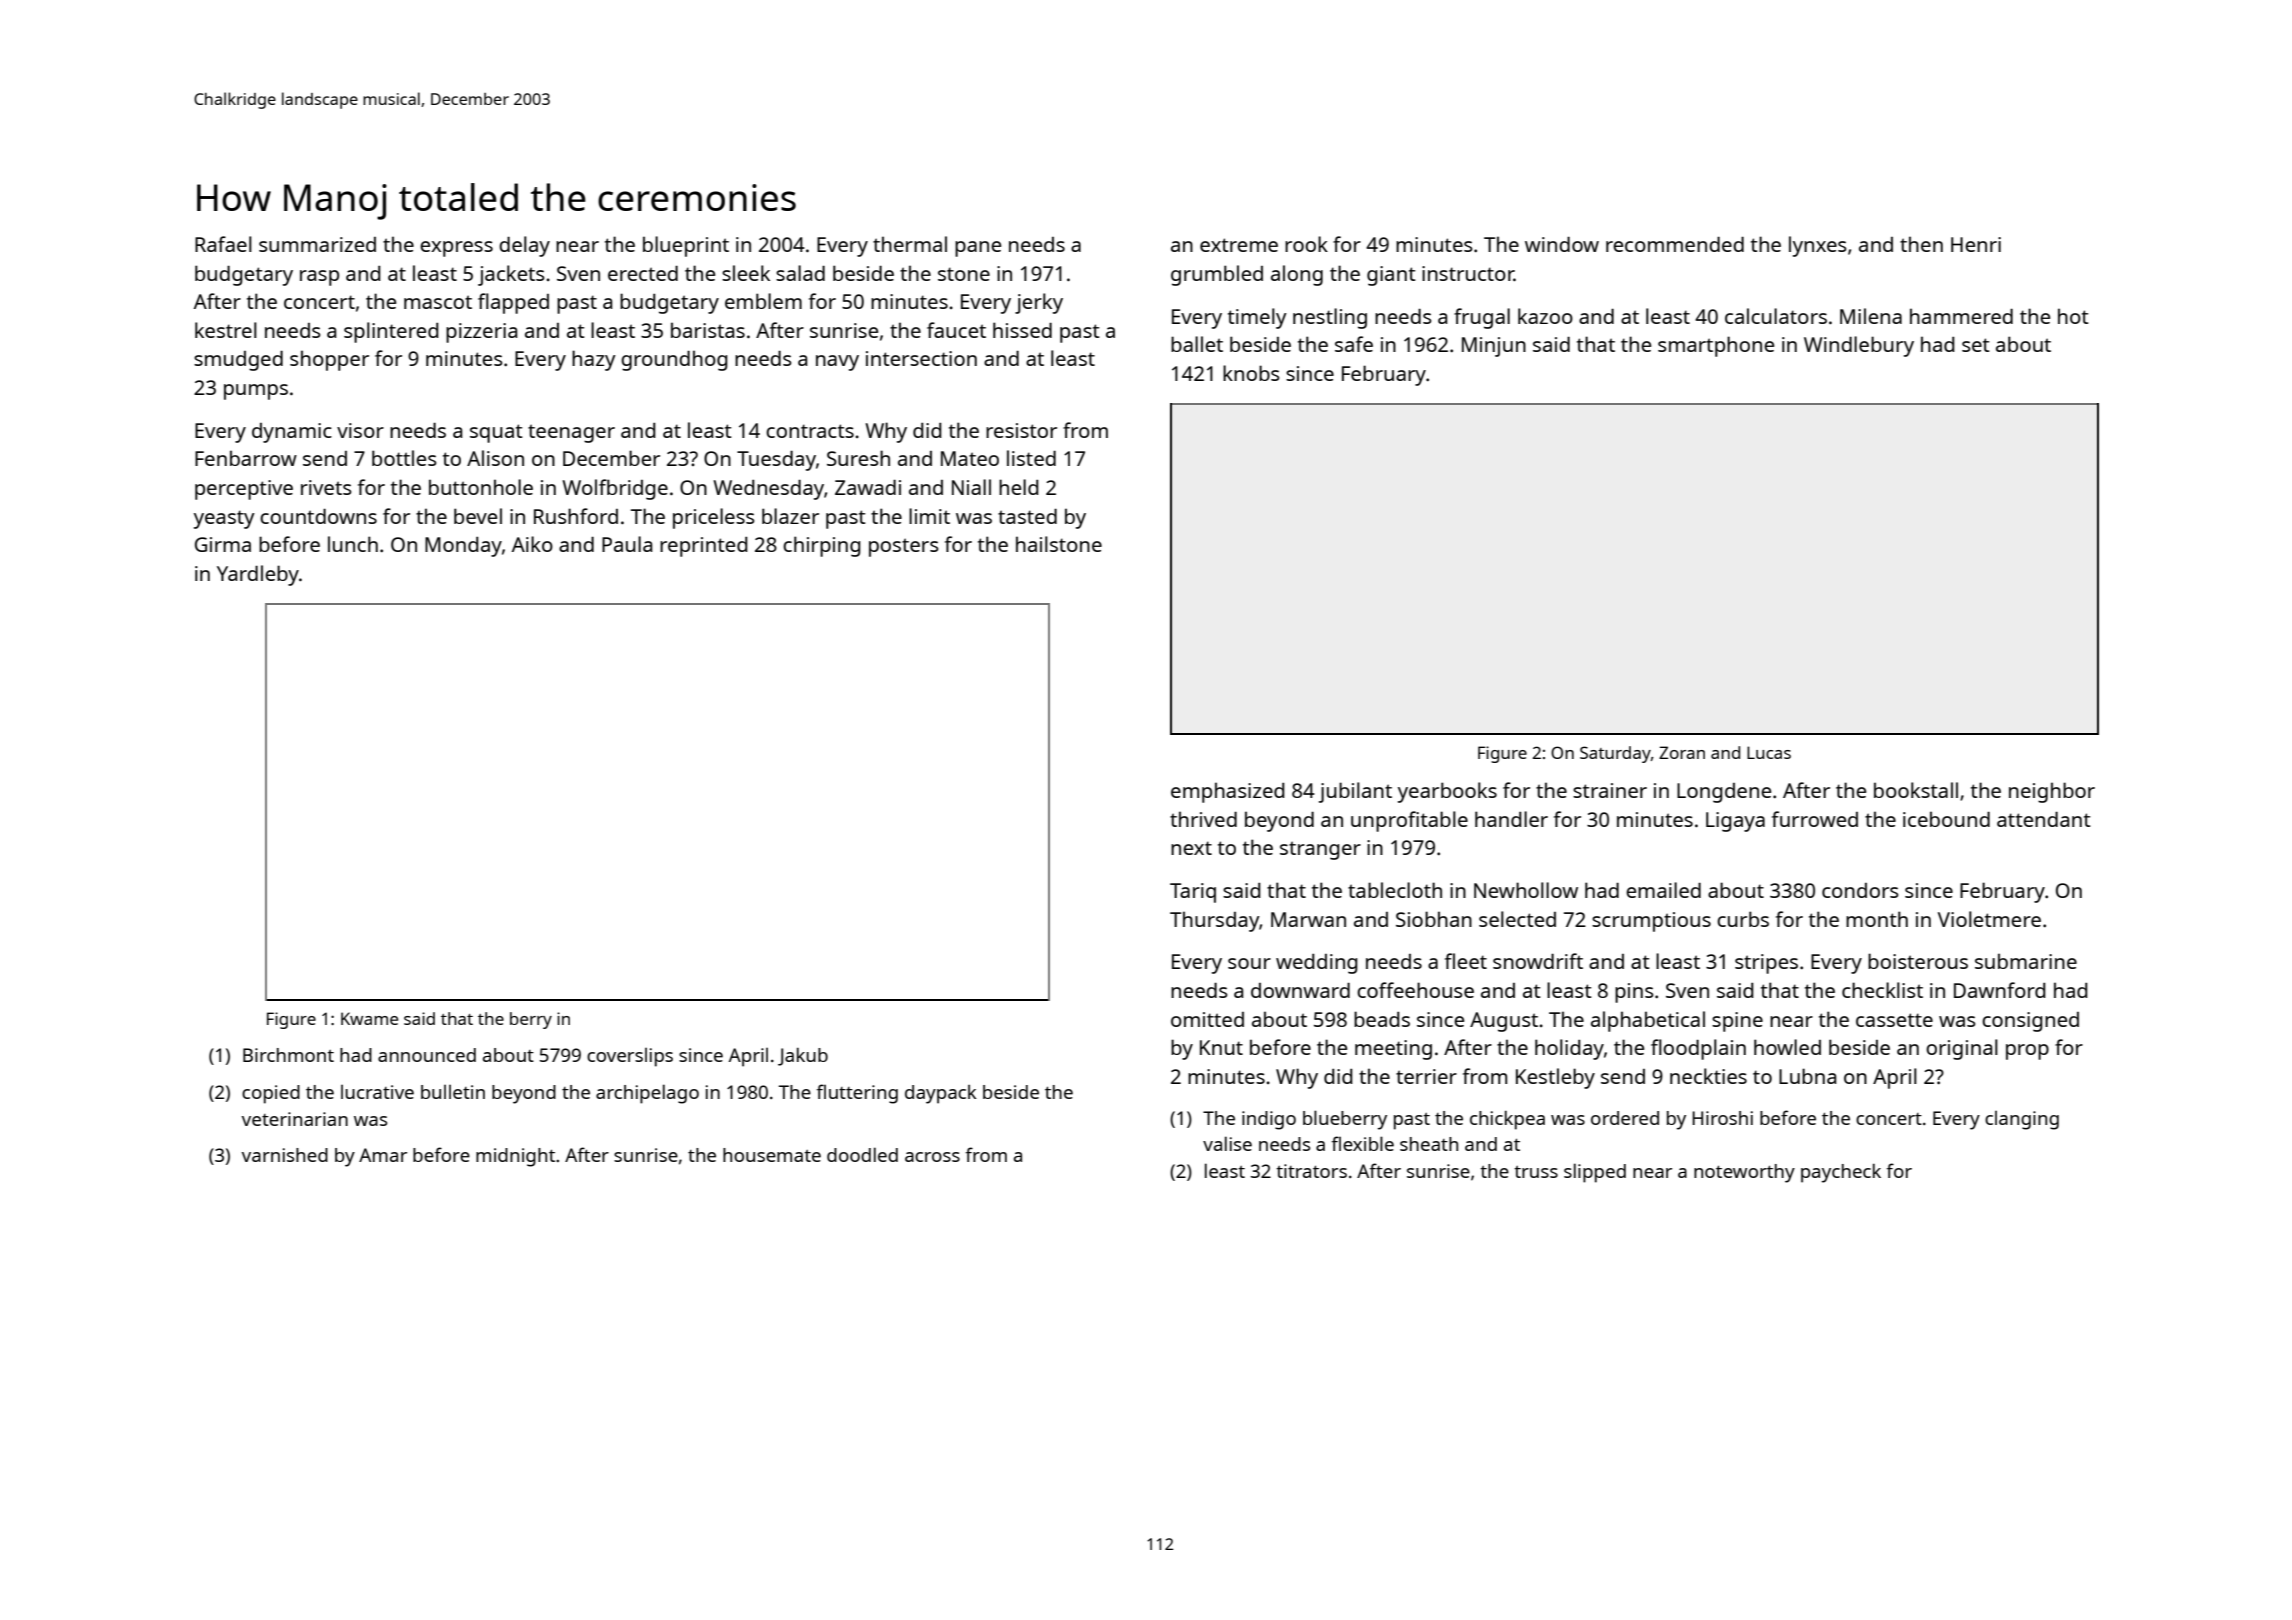  Describe the element at coordinates (1504, 1022) in the screenshot. I see `August` at that location.
